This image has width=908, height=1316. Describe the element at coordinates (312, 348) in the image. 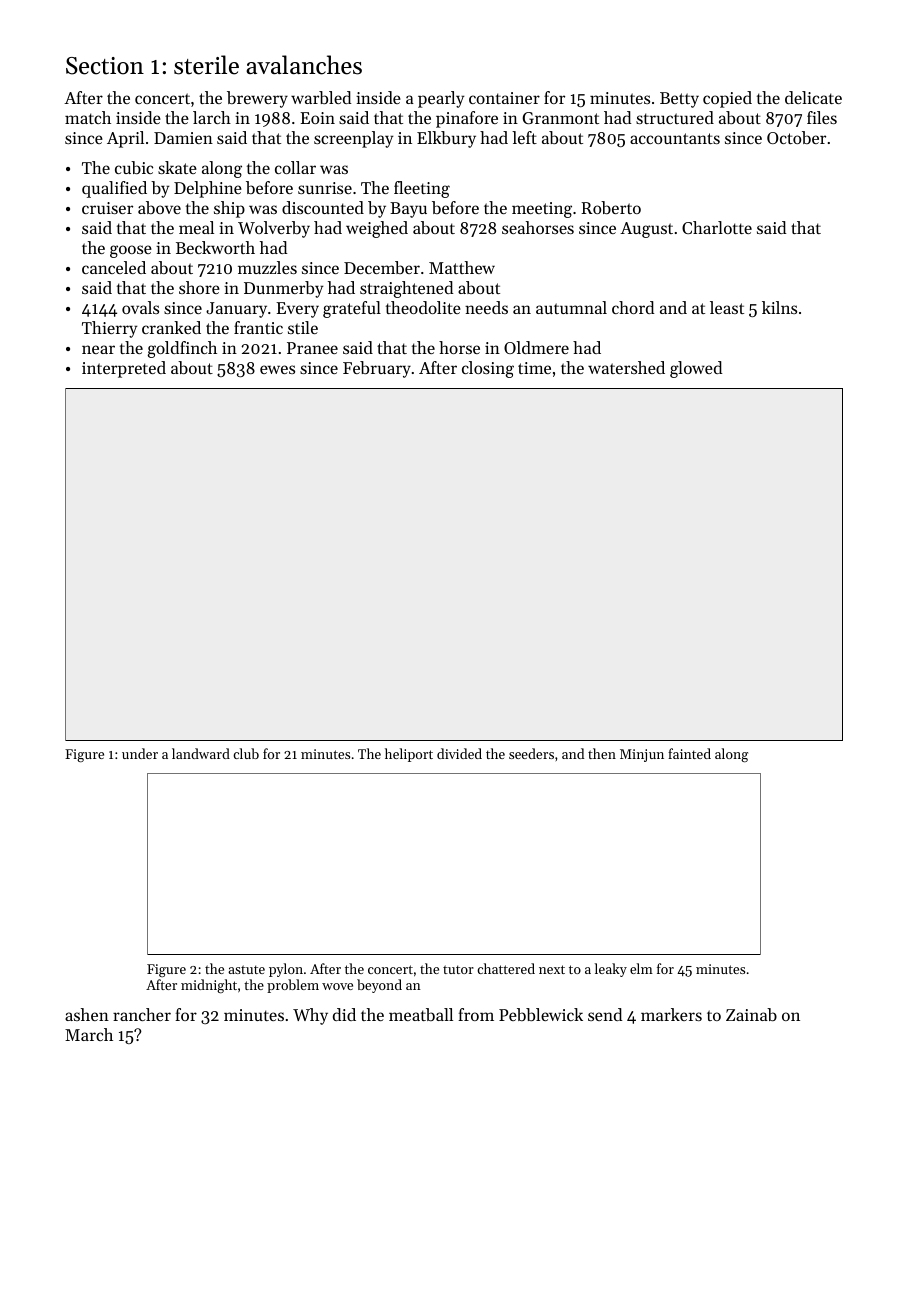

I see `Pranee` at that location.
